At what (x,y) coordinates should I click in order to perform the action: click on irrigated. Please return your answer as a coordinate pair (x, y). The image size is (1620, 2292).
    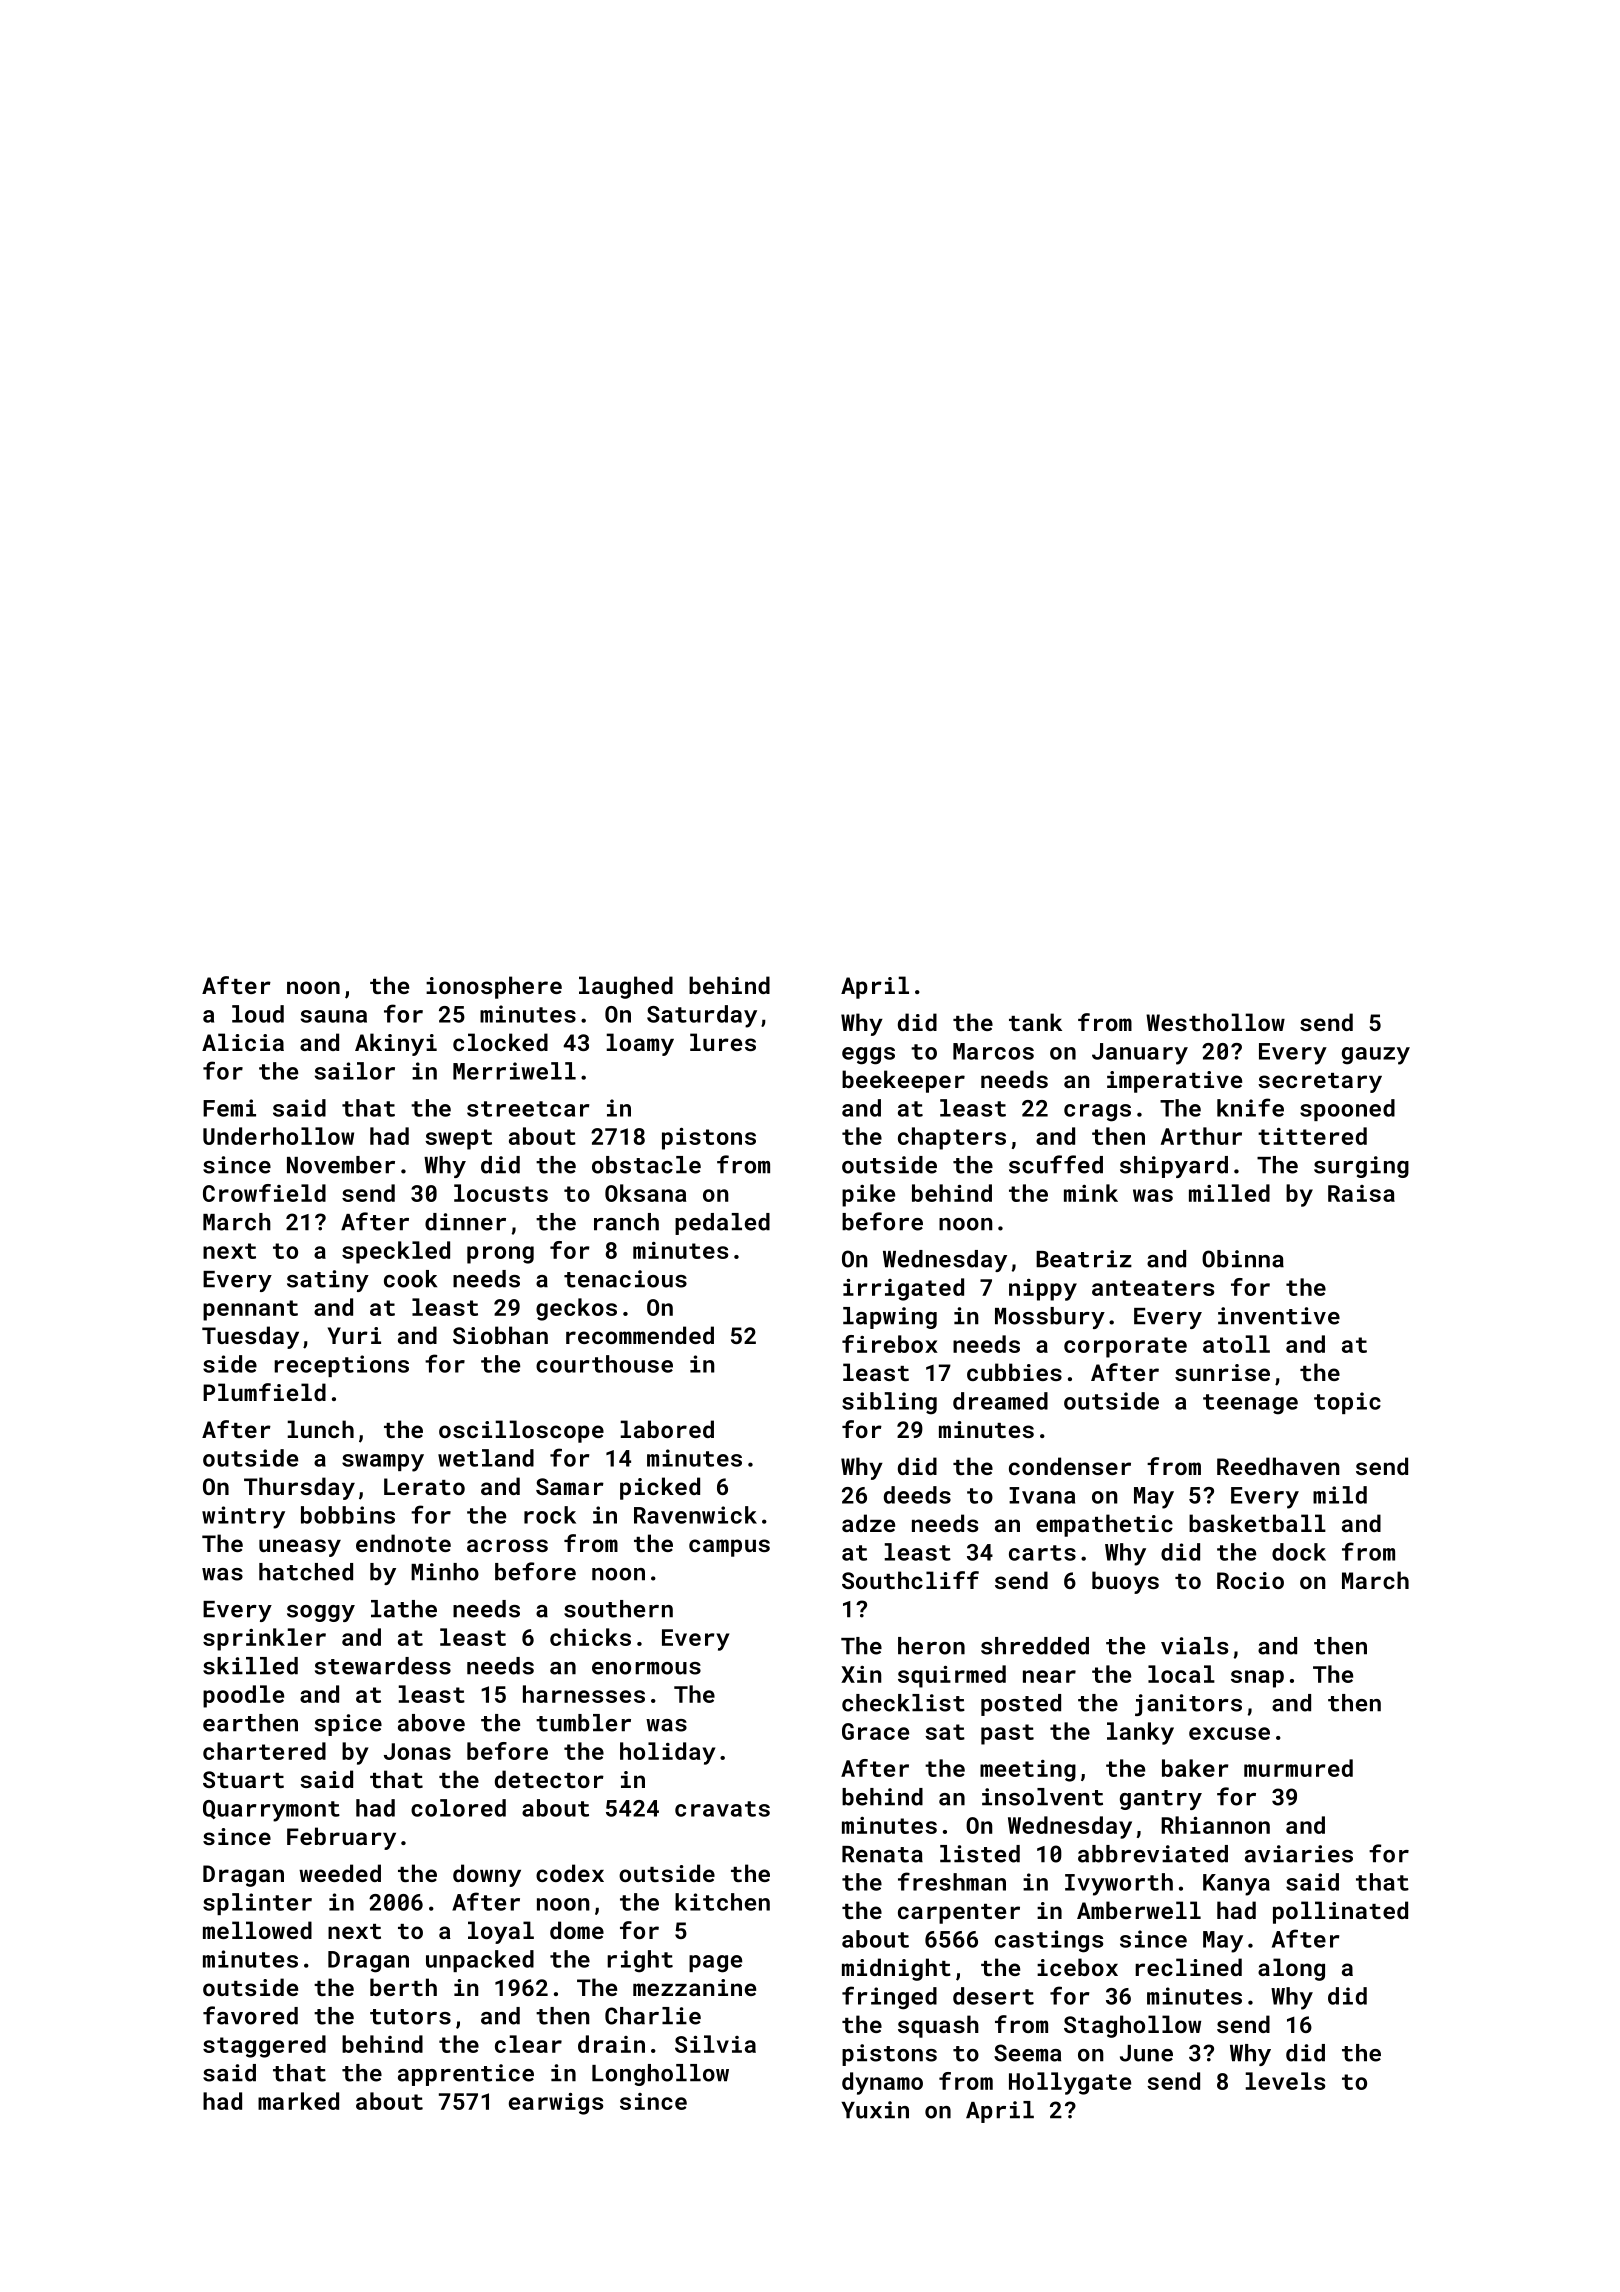
    Looking at the image, I should click on (903, 1289).
